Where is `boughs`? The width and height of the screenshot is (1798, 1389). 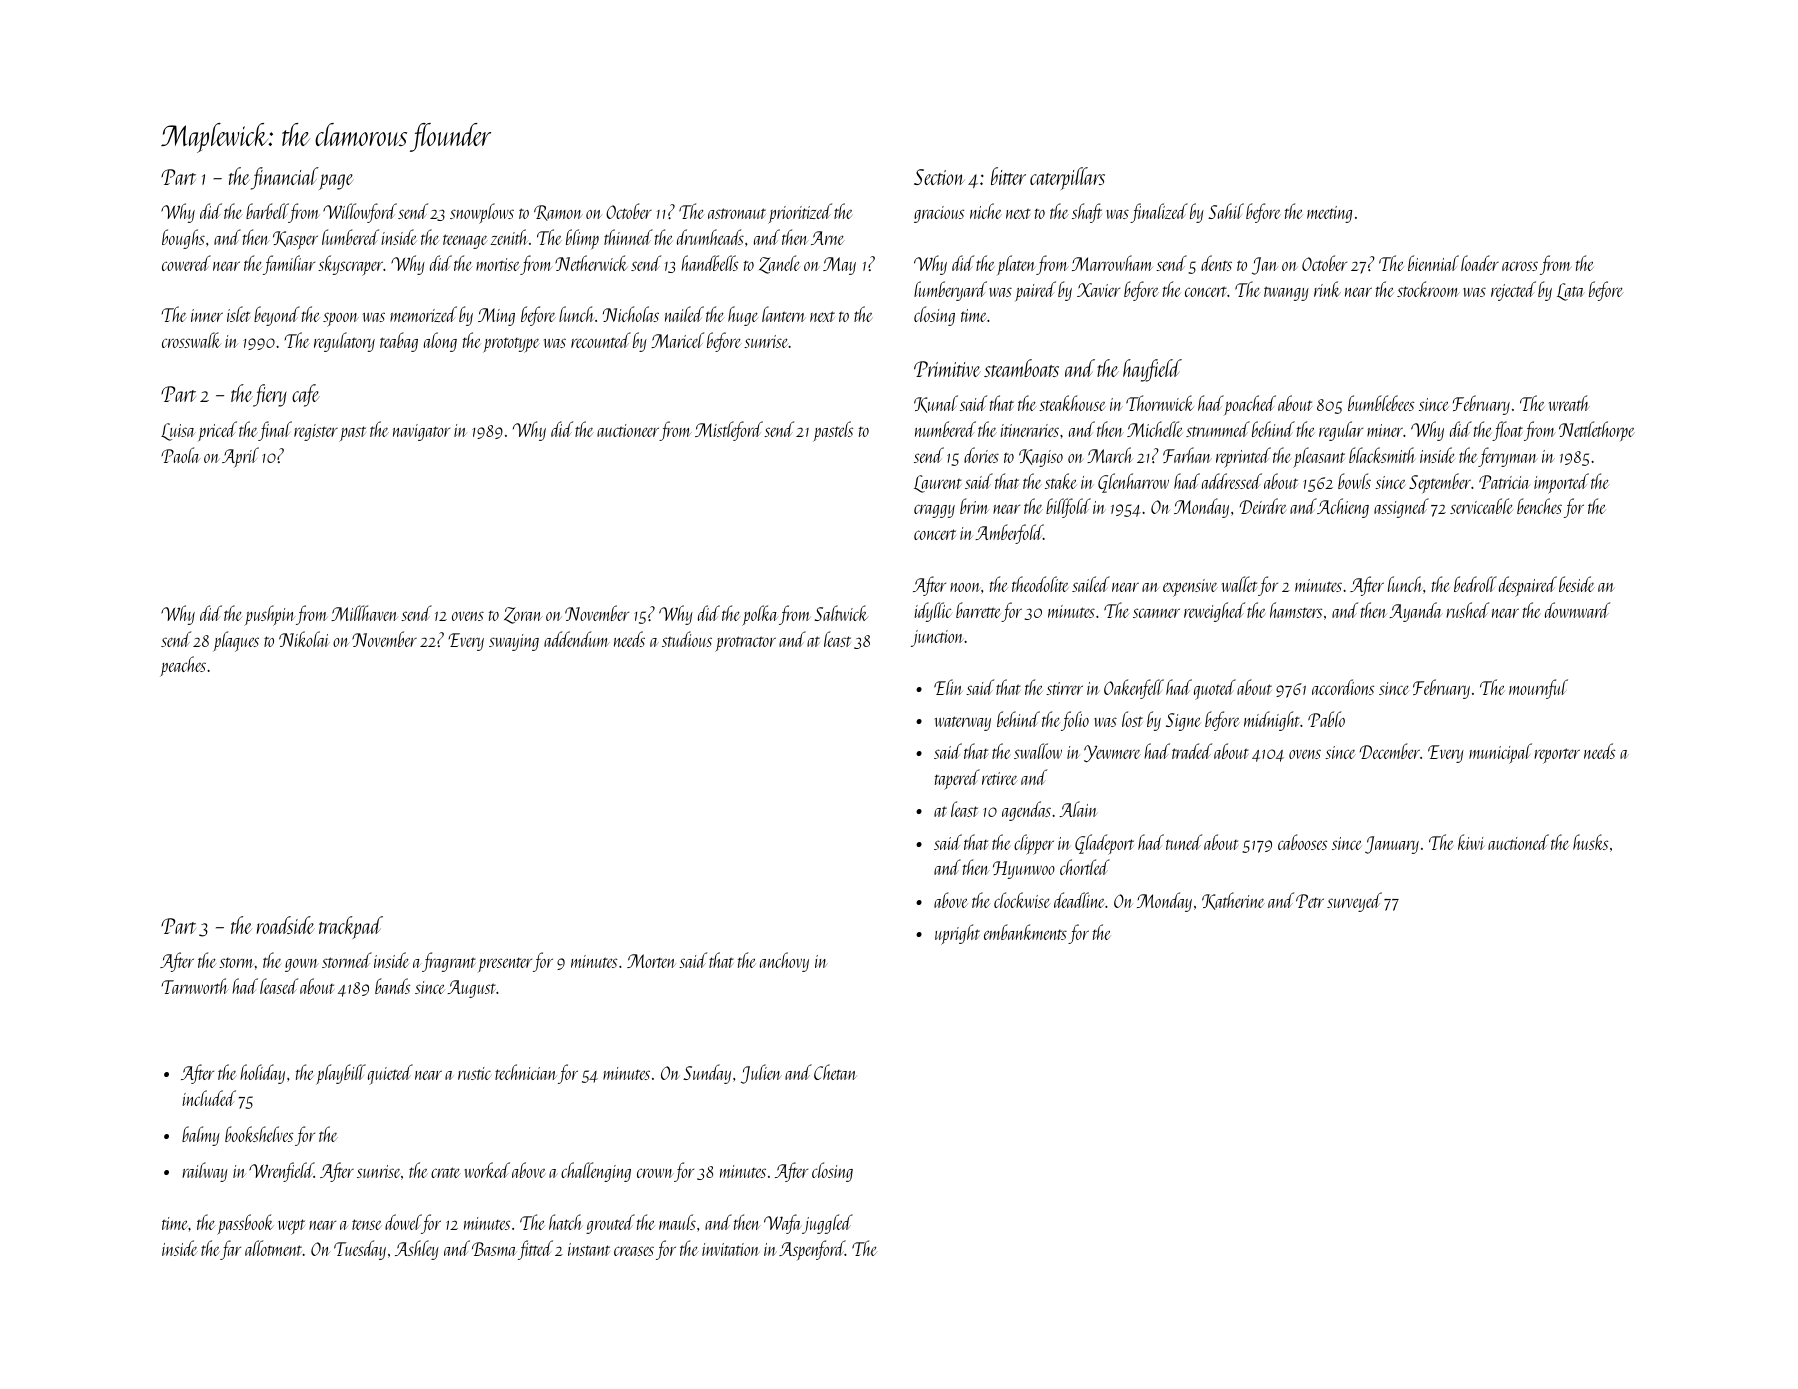 boughs is located at coordinates (183, 239).
